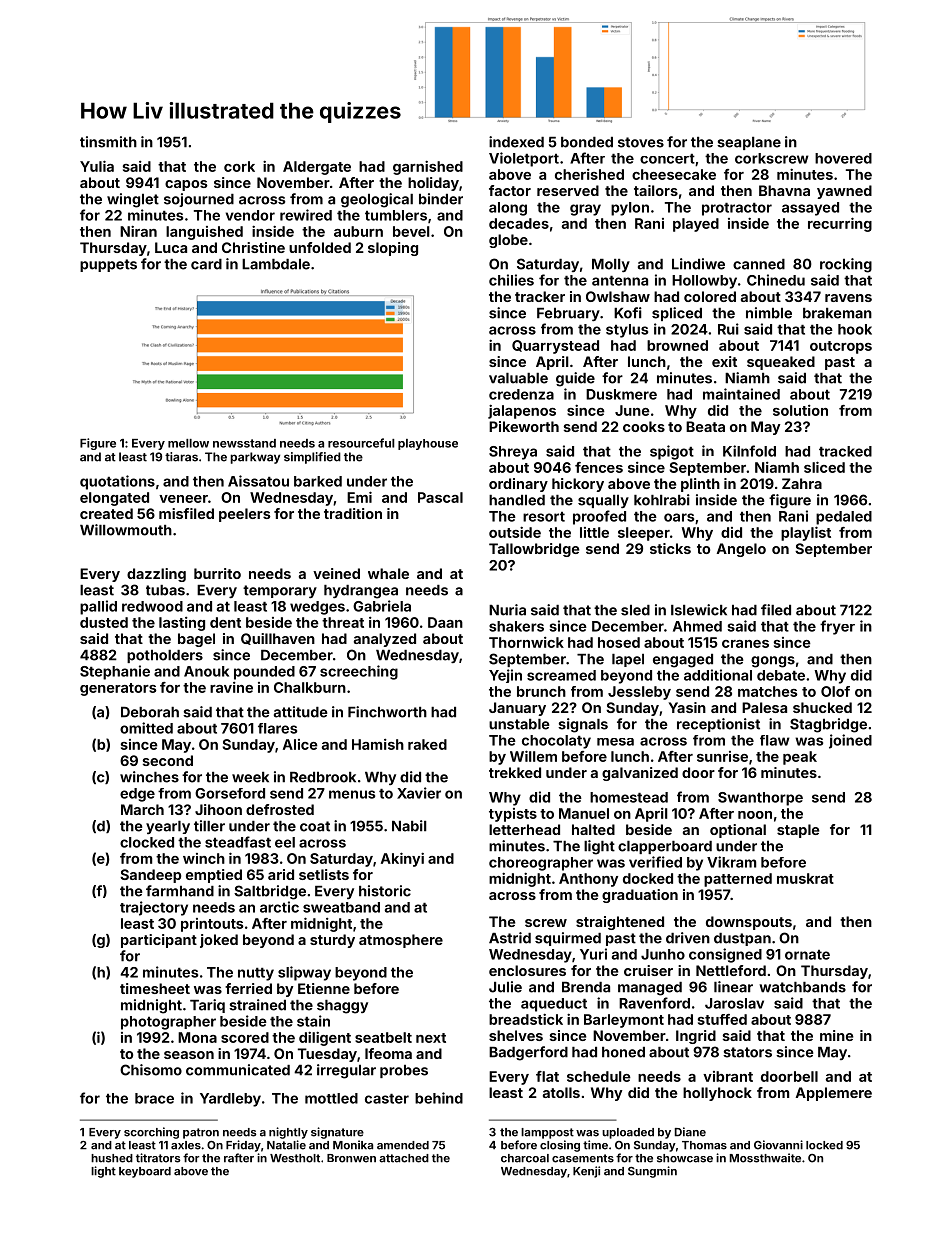 The height and width of the screenshot is (1233, 952). What do you see at coordinates (209, 826) in the screenshot?
I see `tiller` at bounding box center [209, 826].
